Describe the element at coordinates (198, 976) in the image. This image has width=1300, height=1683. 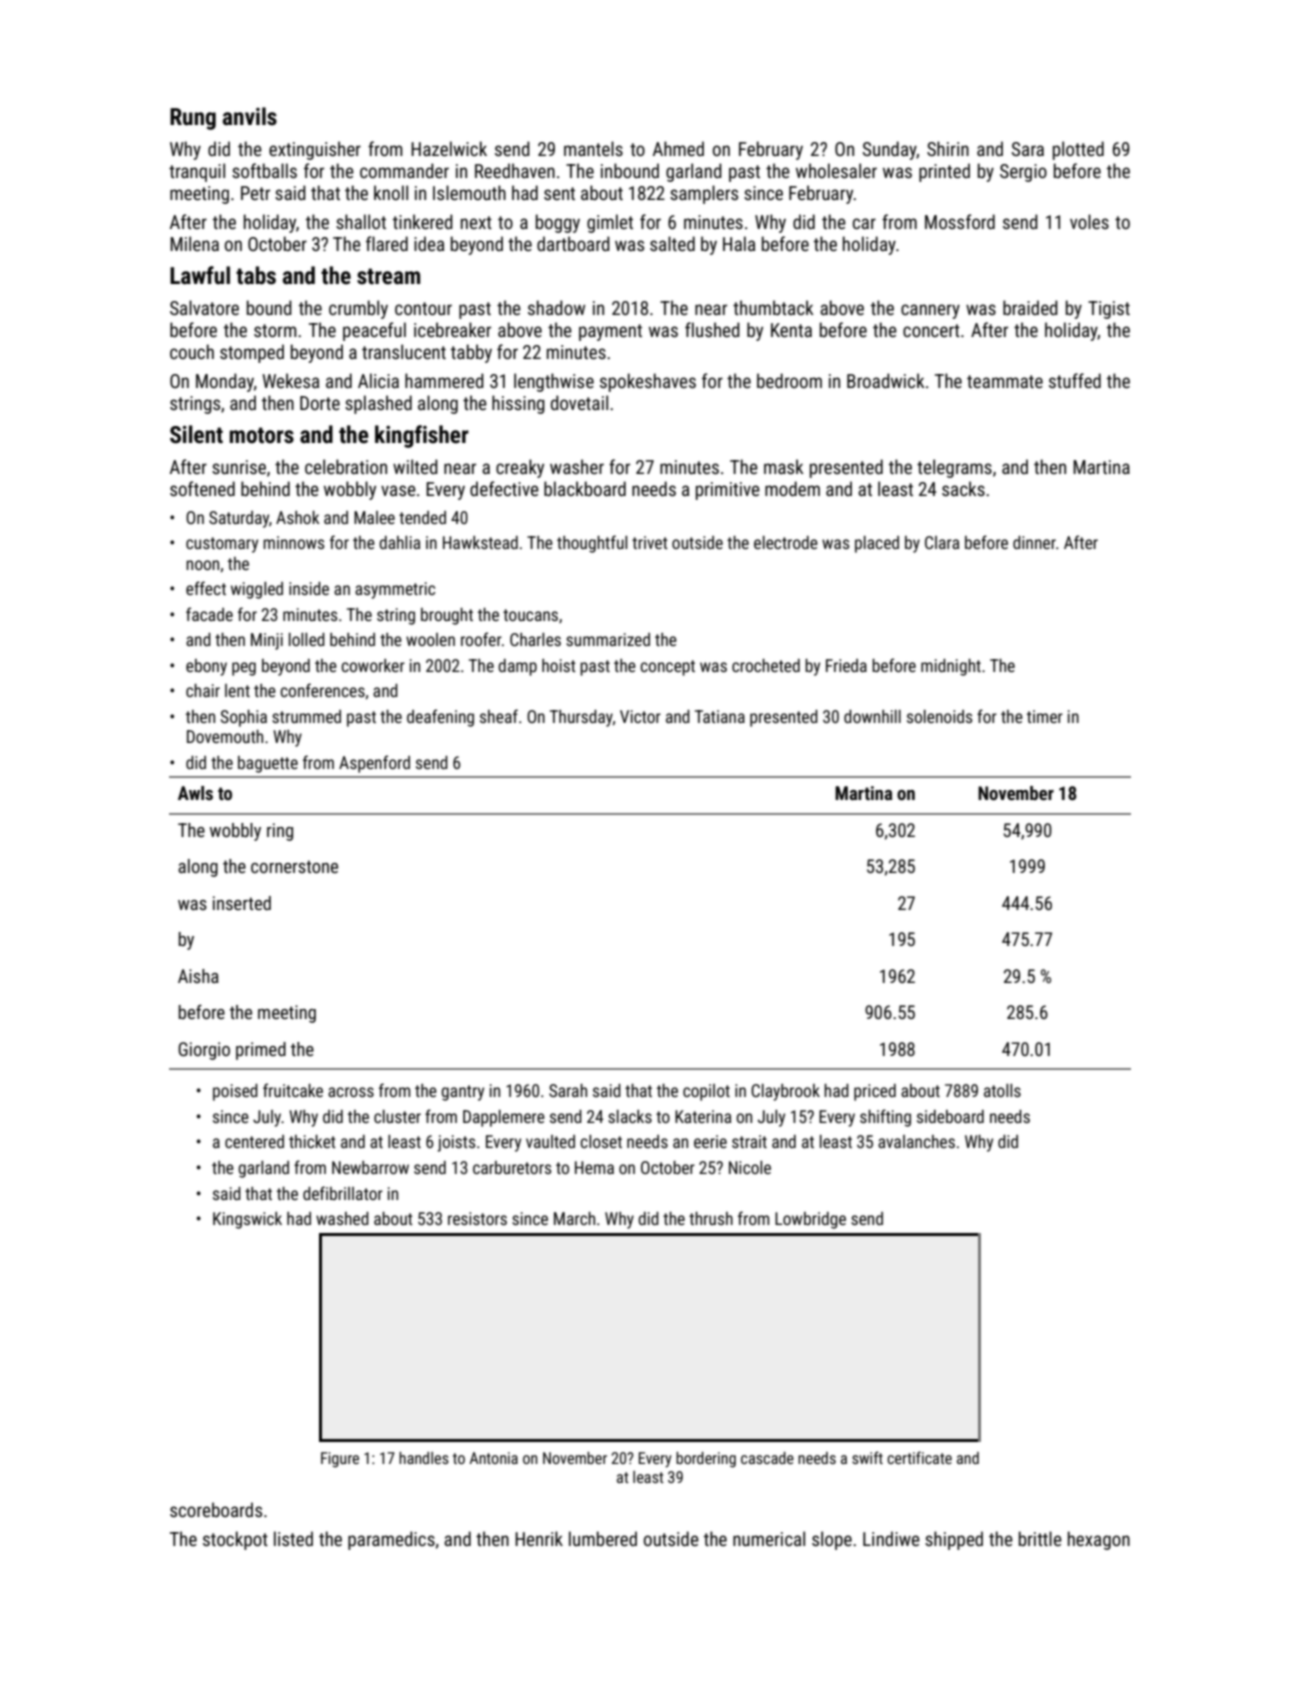
I see `Aisha` at that location.
